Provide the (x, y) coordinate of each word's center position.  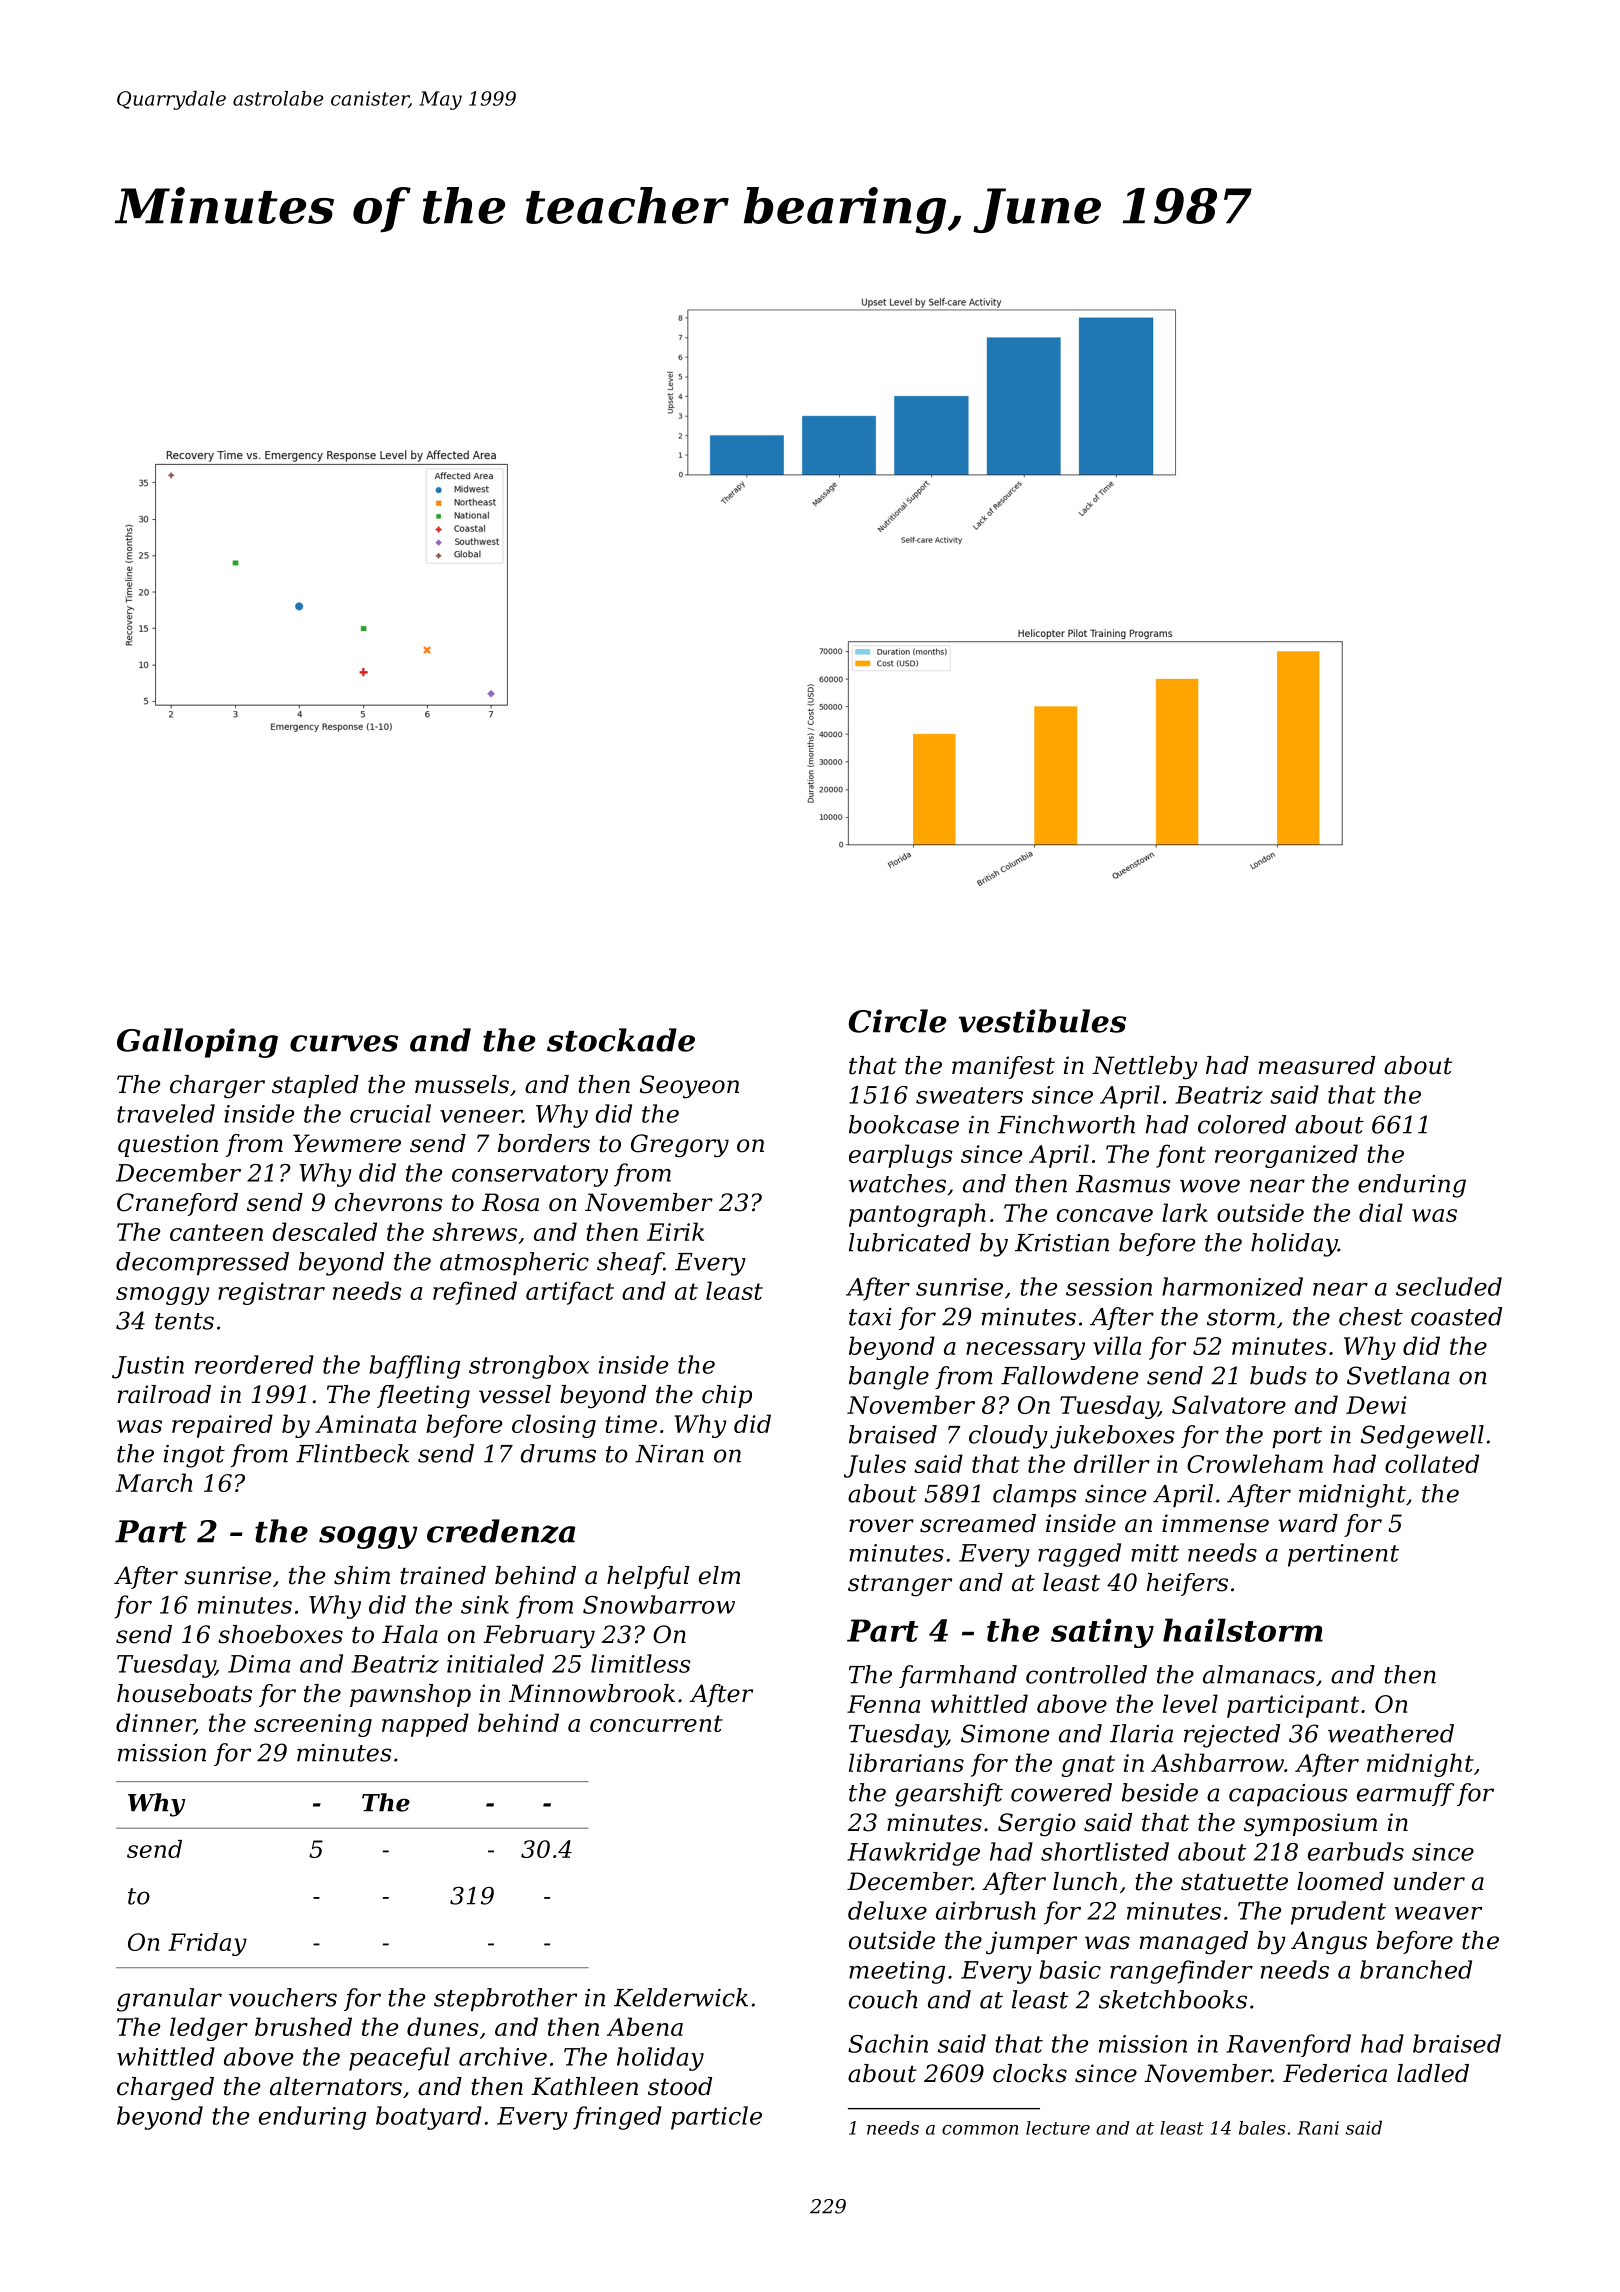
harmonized (1232, 1286)
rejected (1232, 1736)
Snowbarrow (659, 1604)
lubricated (910, 1242)
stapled (315, 1086)
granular (169, 2000)
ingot (194, 1456)
